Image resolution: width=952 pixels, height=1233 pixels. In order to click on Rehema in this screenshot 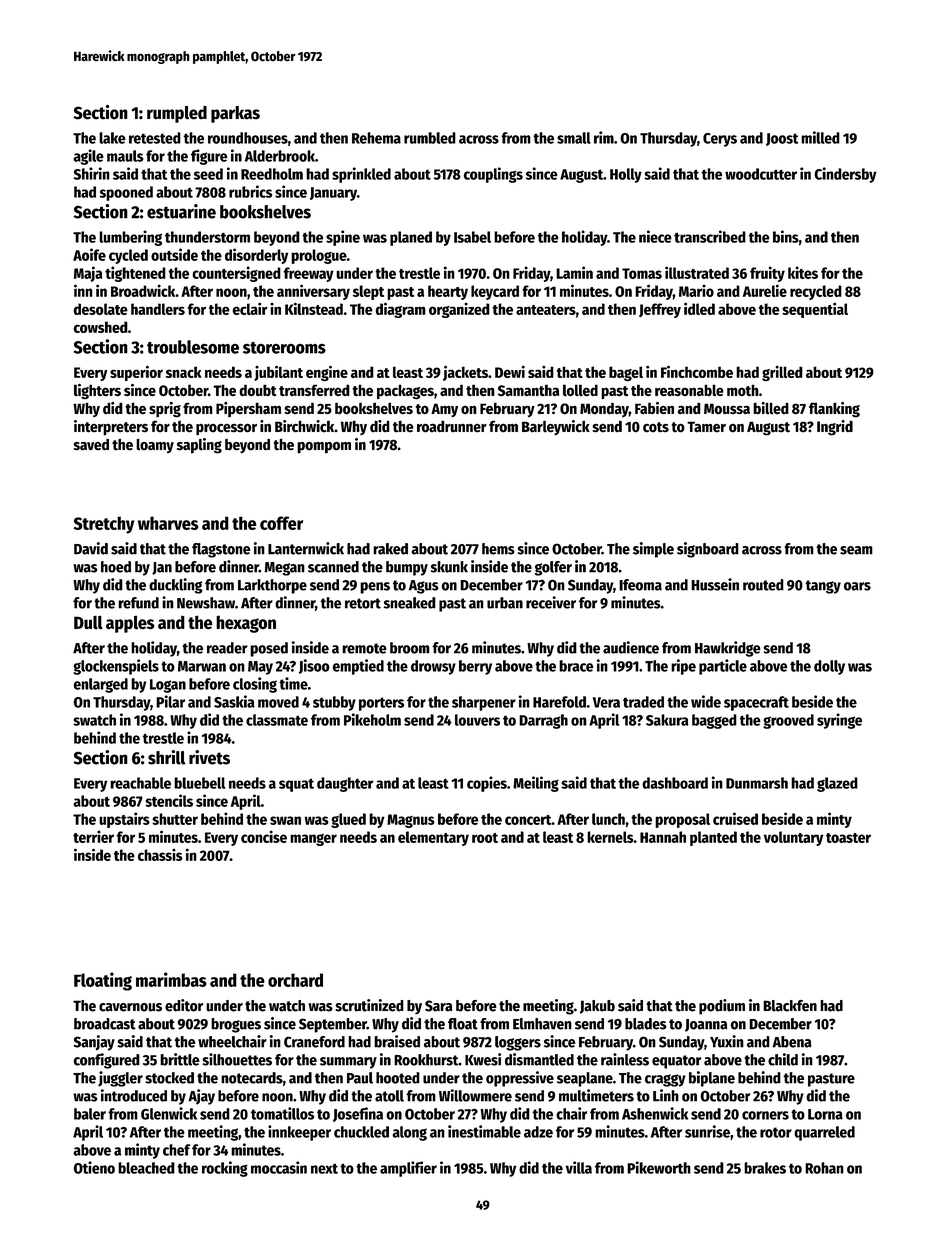, I will do `click(376, 138)`.
